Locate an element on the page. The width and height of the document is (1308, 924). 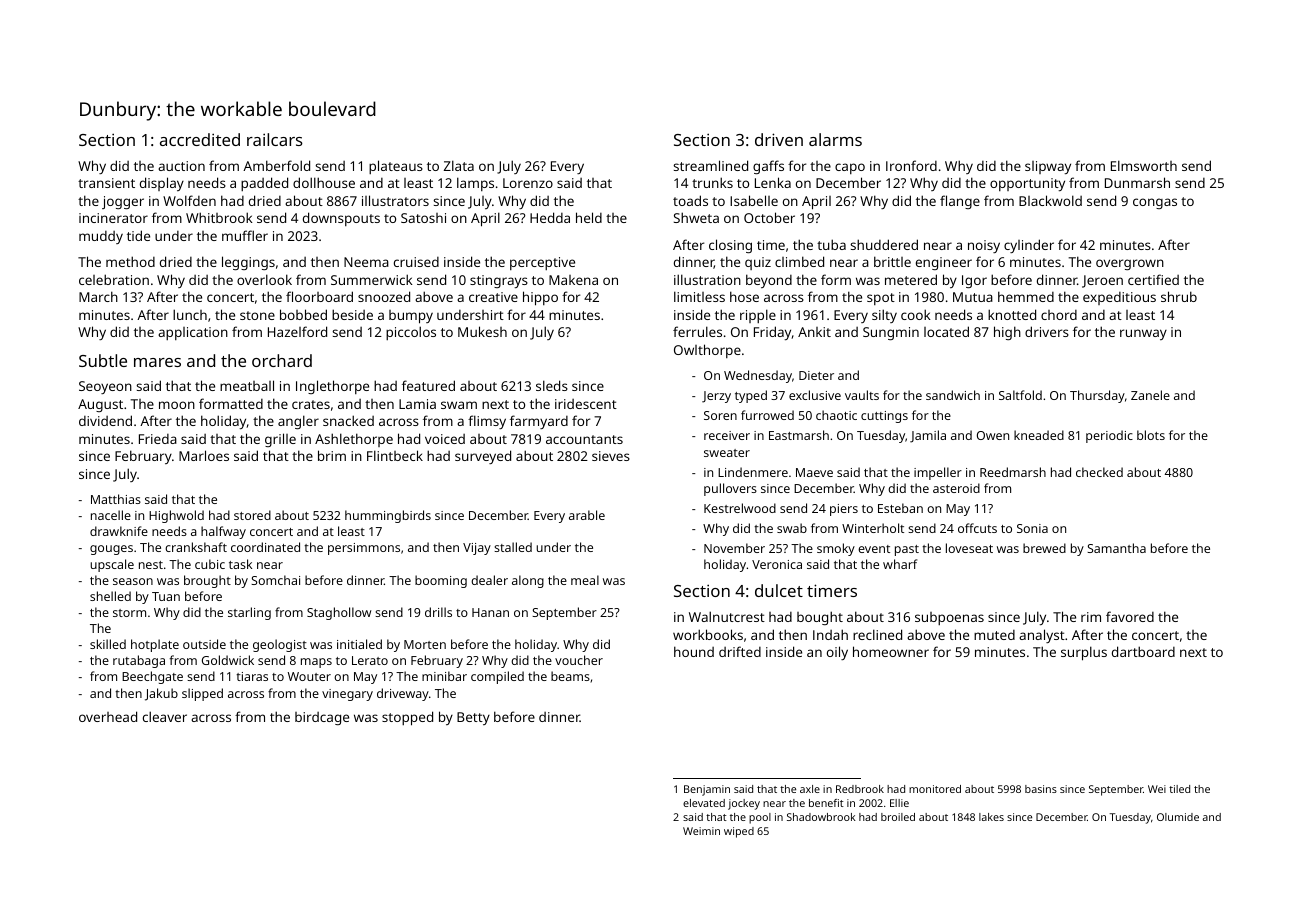
drawknife is located at coordinates (119, 531).
